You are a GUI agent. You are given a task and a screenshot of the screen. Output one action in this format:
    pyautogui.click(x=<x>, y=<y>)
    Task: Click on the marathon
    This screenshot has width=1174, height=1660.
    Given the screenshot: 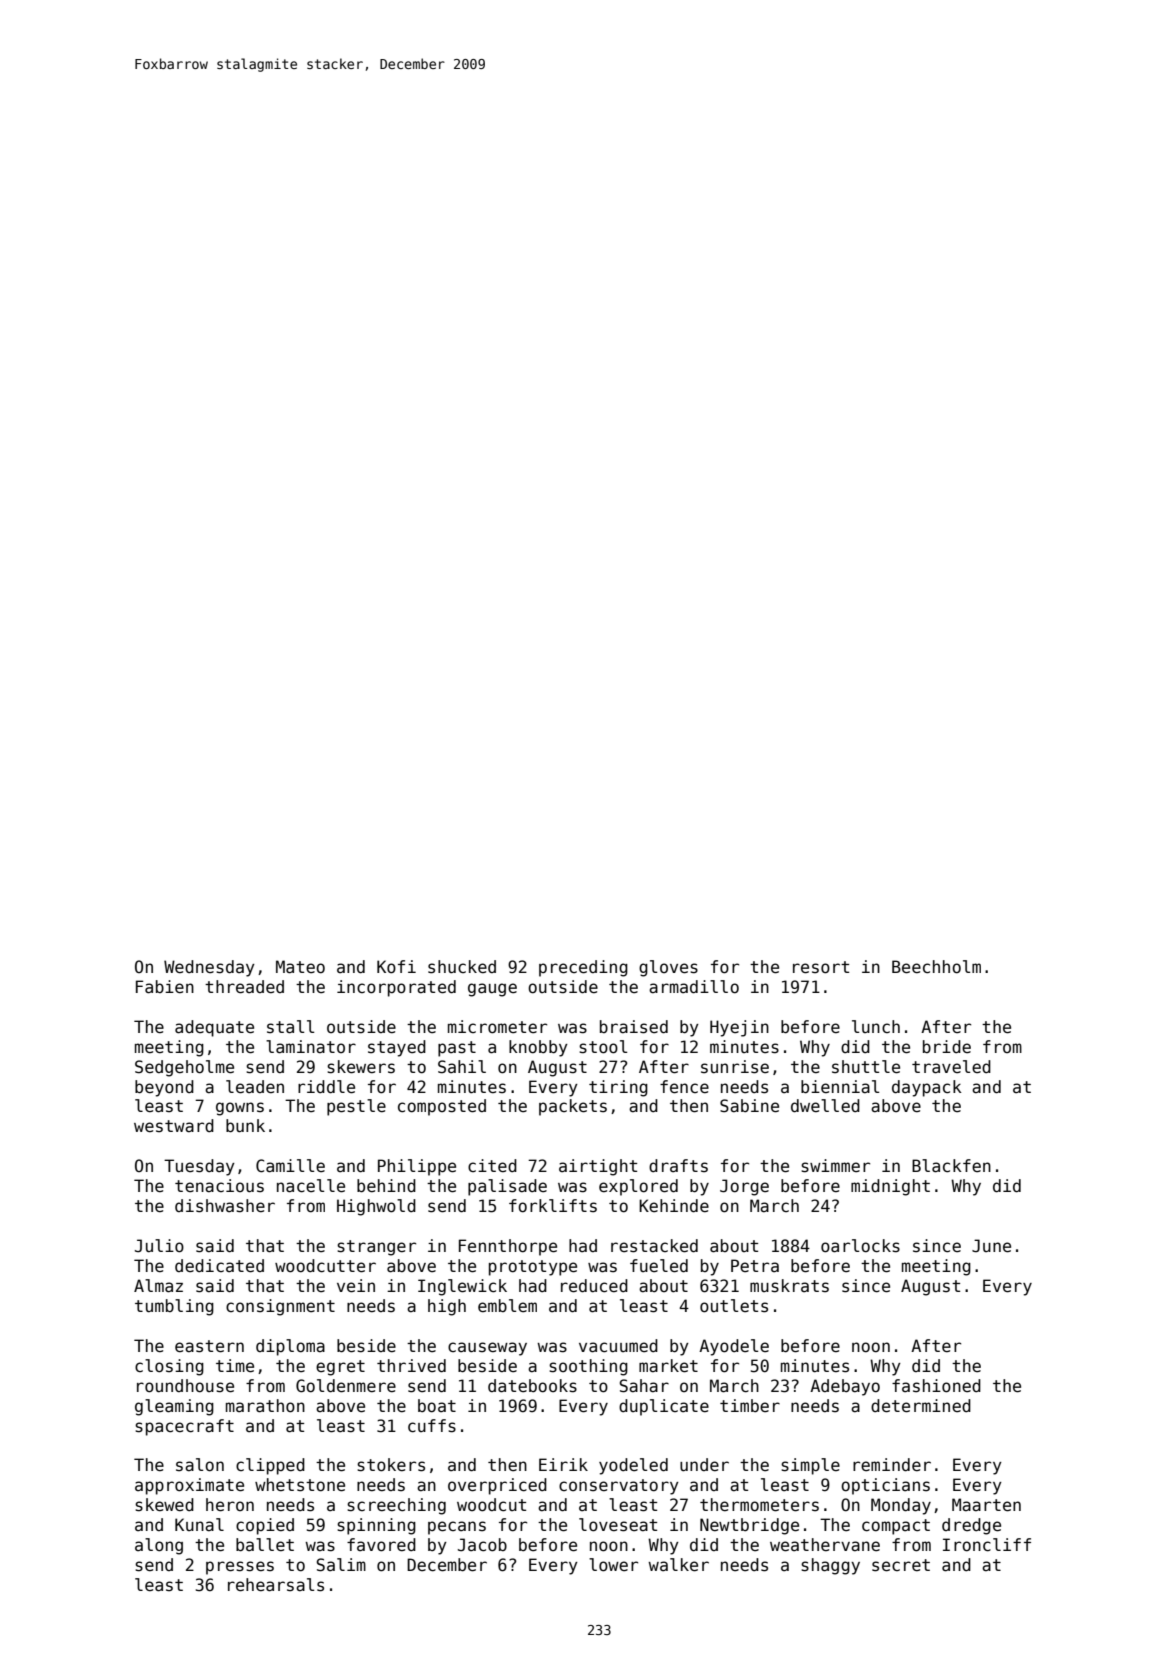 What is the action you would take?
    pyautogui.click(x=265, y=1406)
